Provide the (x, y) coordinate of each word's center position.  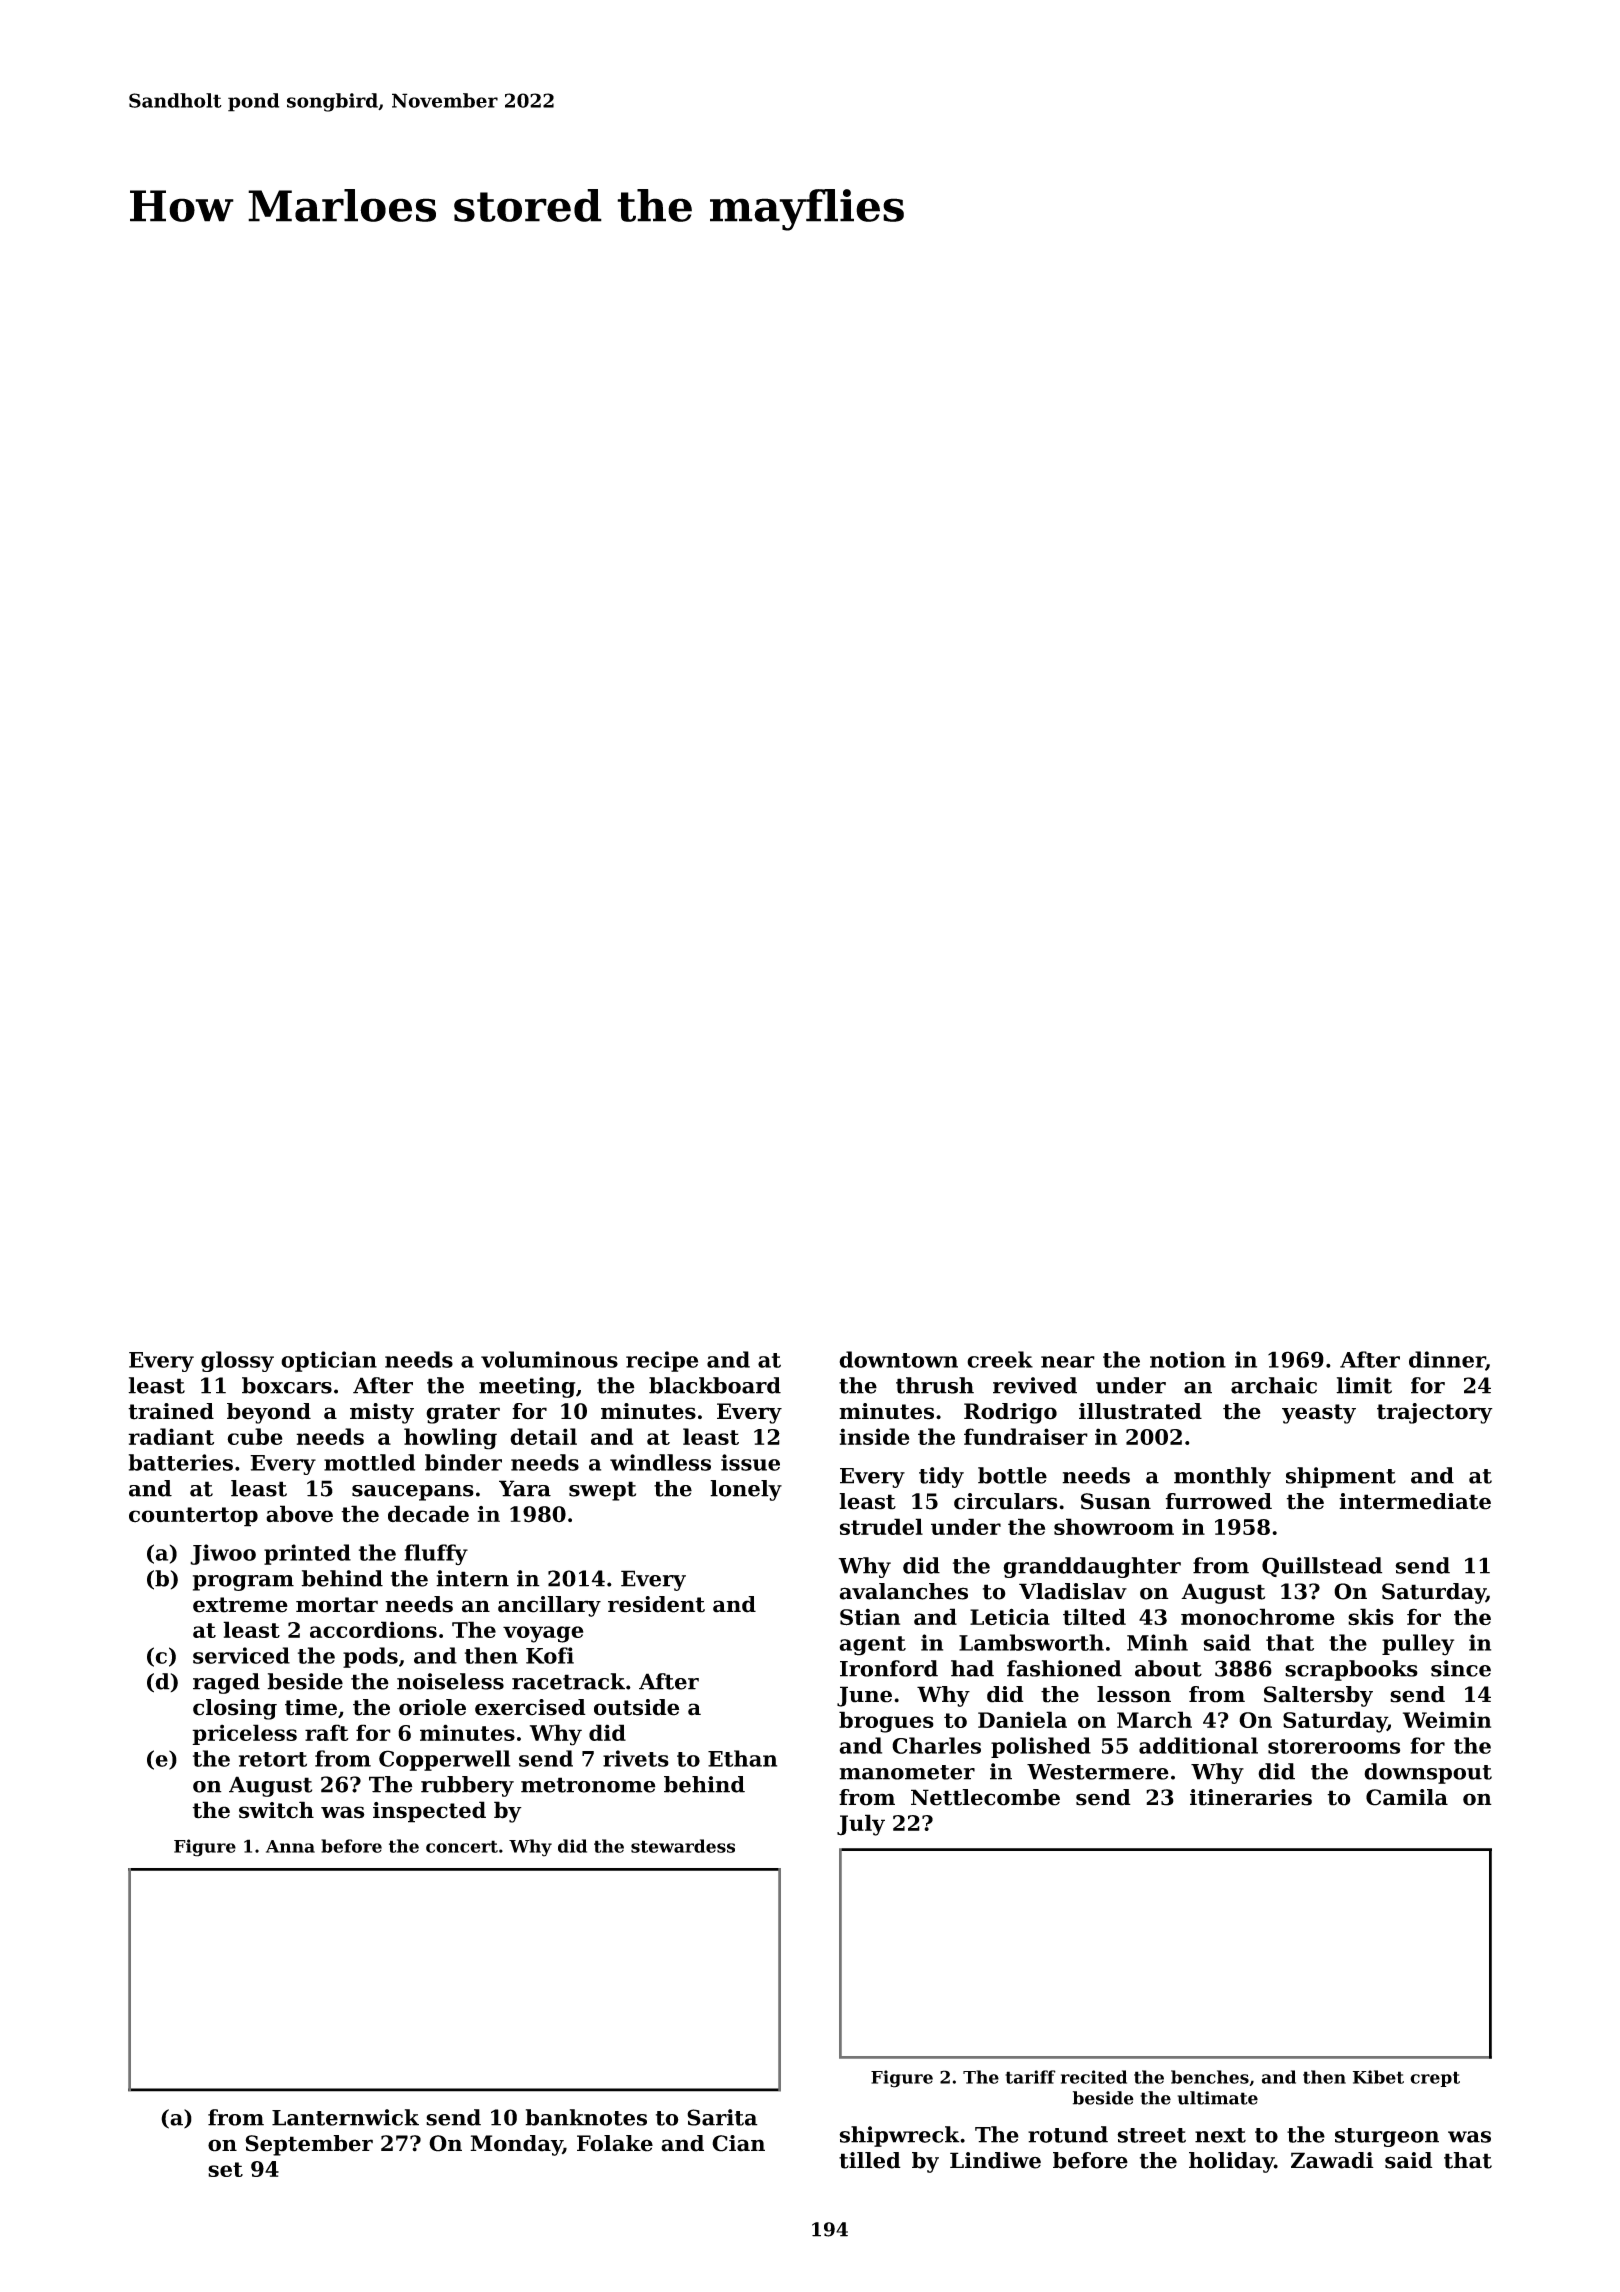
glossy (237, 1361)
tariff (1030, 2077)
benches (1210, 2077)
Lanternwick (345, 2117)
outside (636, 1707)
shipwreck (899, 2136)
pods (370, 1657)
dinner (1447, 1360)
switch (276, 1810)
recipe (662, 1361)
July (861, 1825)
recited (1094, 2077)
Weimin (1447, 1719)
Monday (516, 2145)
